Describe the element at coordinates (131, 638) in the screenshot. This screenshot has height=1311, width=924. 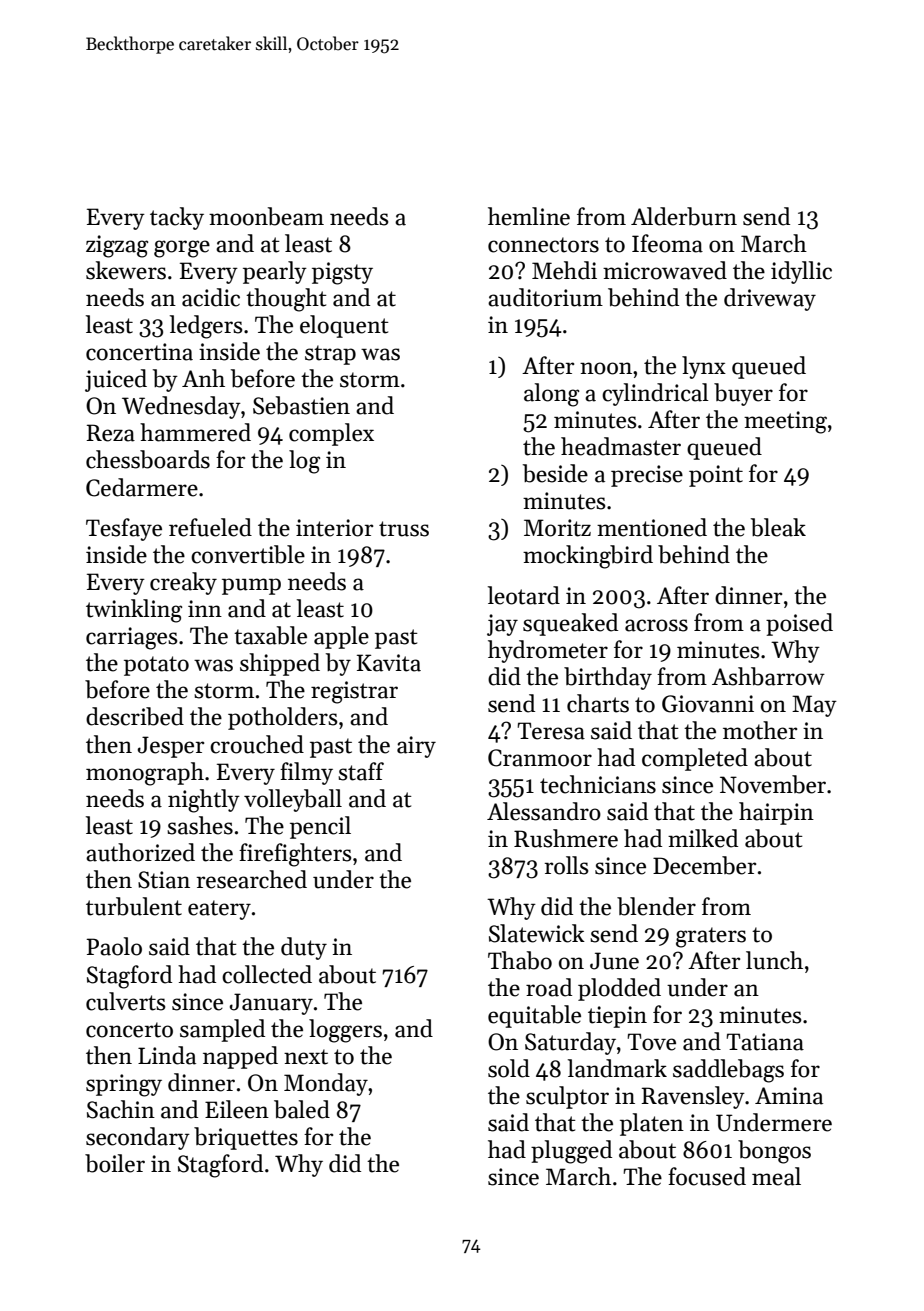
I see `carriages` at that location.
